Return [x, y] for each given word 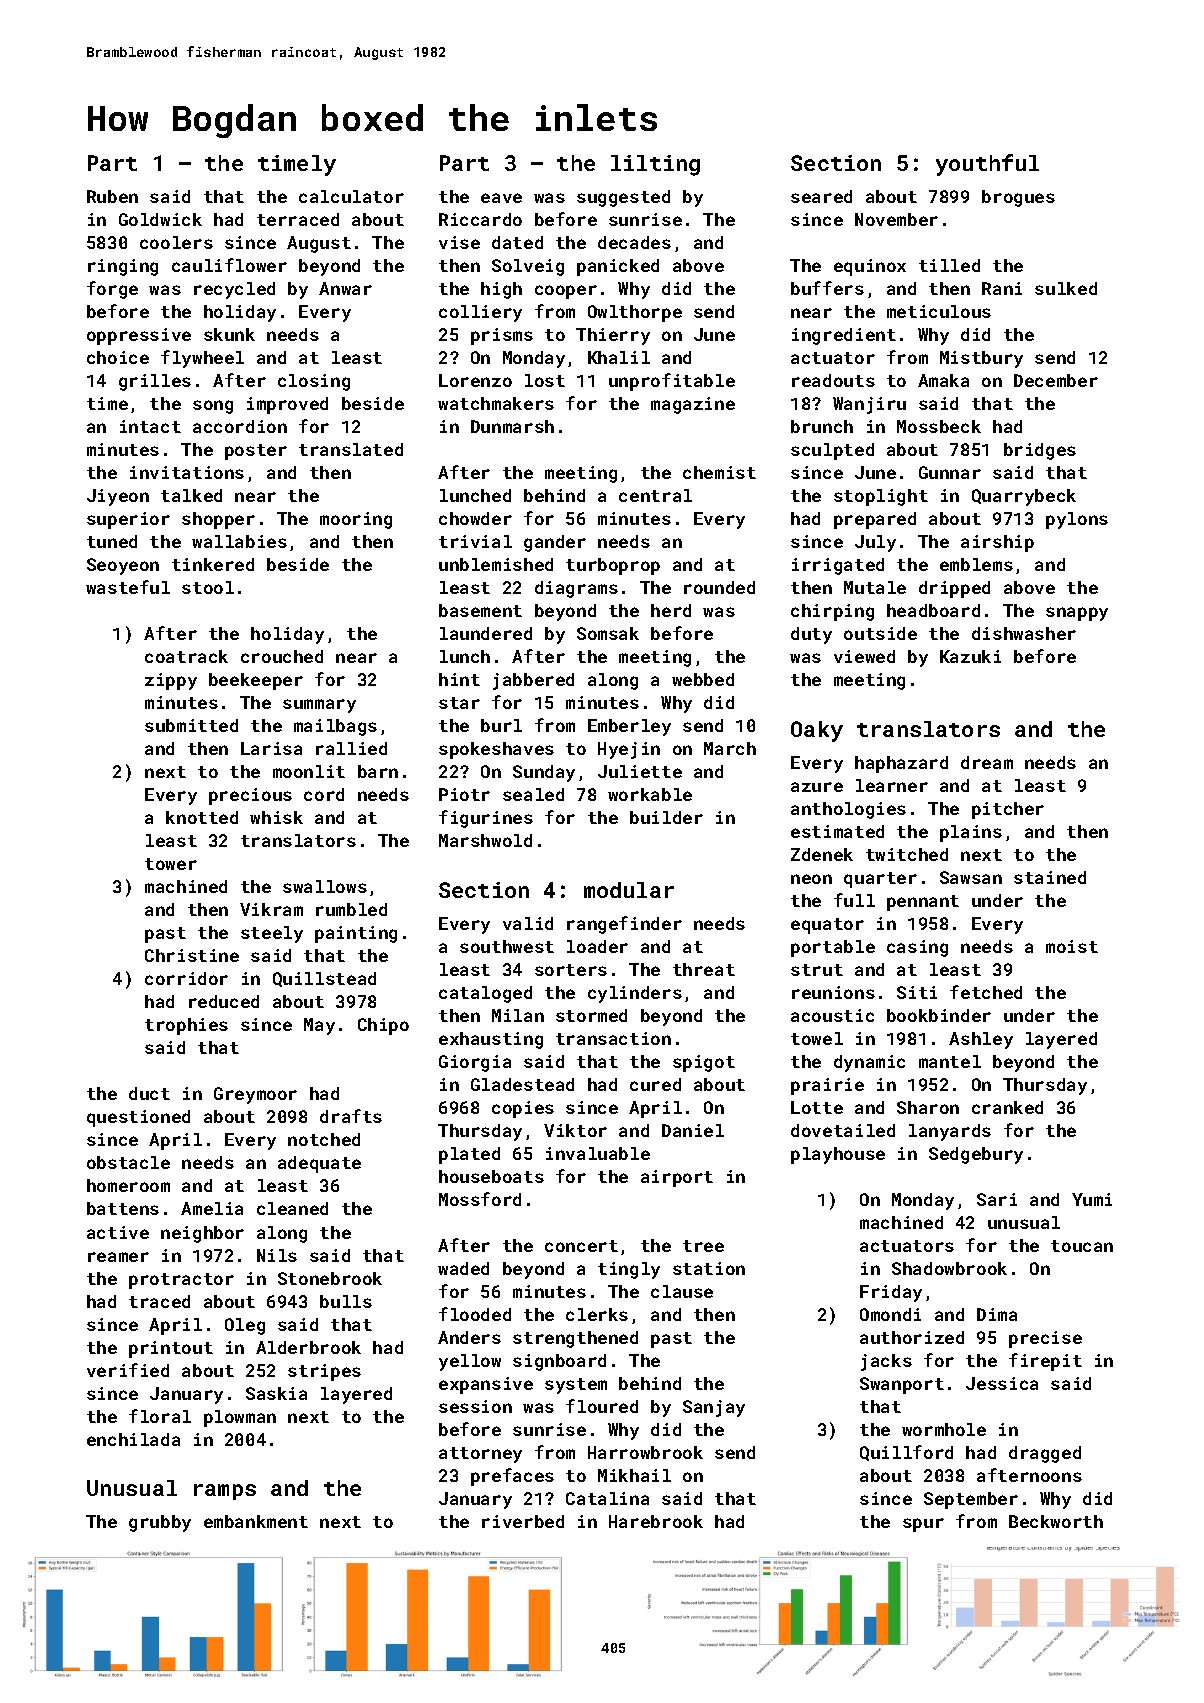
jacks [886, 1362]
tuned [112, 541]
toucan [1082, 1246]
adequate [319, 1164]
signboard [559, 1362]
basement [480, 610]
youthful [987, 165]
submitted [191, 725]
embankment [256, 1521]
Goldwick [160, 219]
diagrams [576, 589]
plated [469, 1155]
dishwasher [1024, 633]
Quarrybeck [1024, 497]
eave [501, 198]
